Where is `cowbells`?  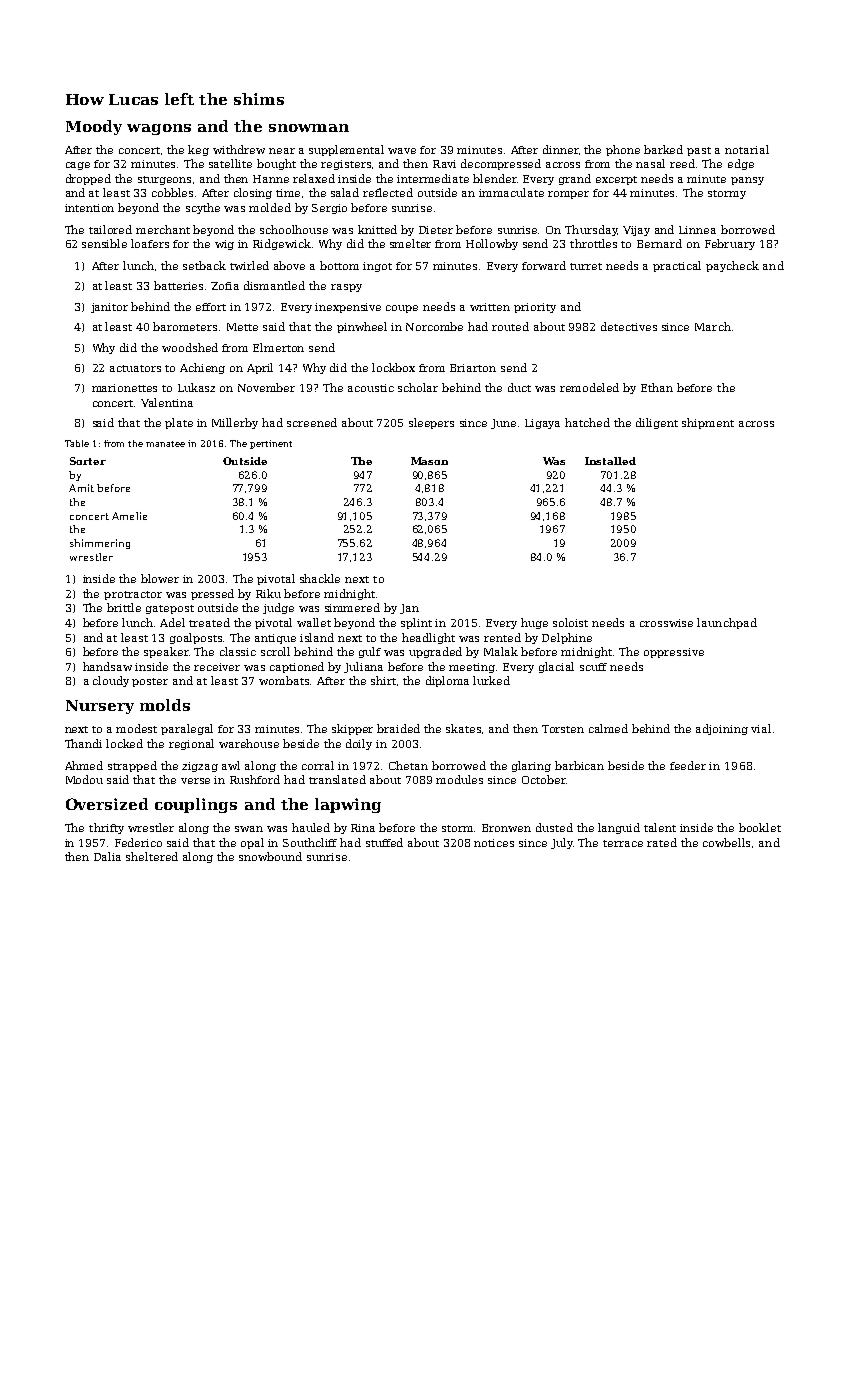
cowbells is located at coordinates (726, 842).
